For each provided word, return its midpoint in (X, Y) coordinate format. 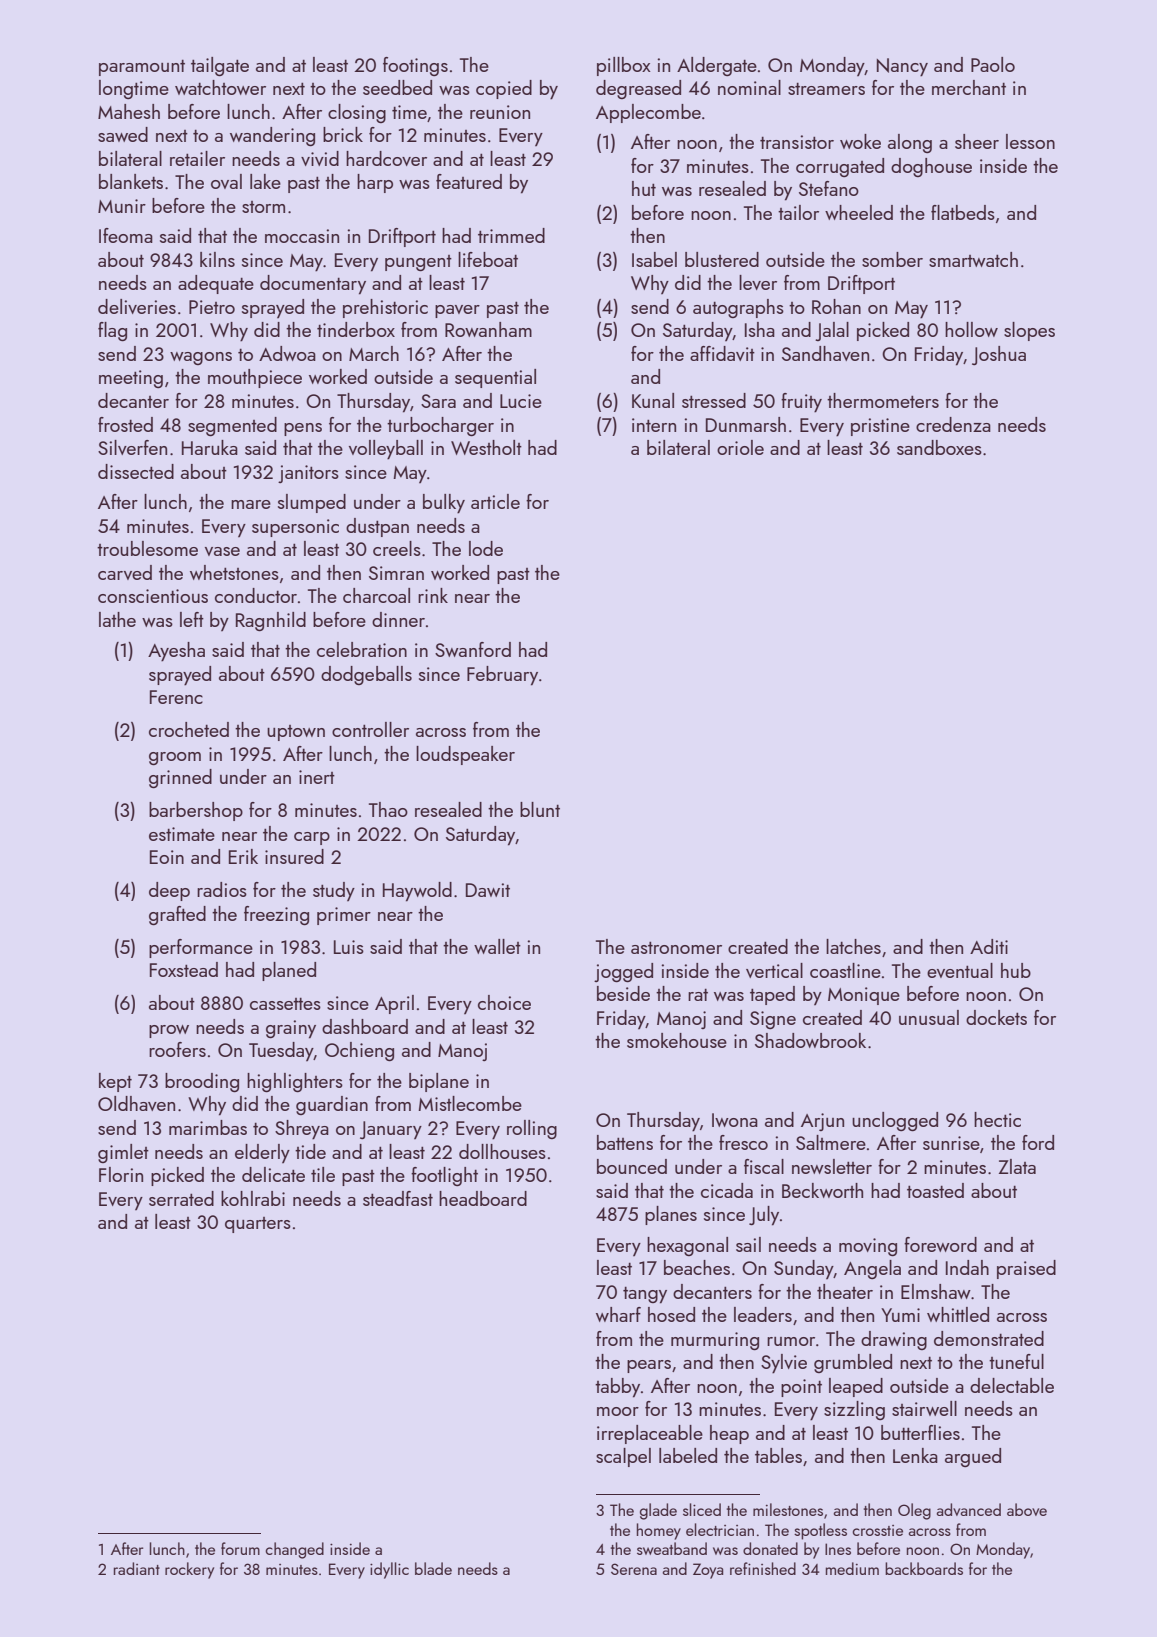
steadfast (398, 1198)
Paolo (993, 64)
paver (457, 311)
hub (1016, 970)
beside (623, 993)
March (374, 353)
